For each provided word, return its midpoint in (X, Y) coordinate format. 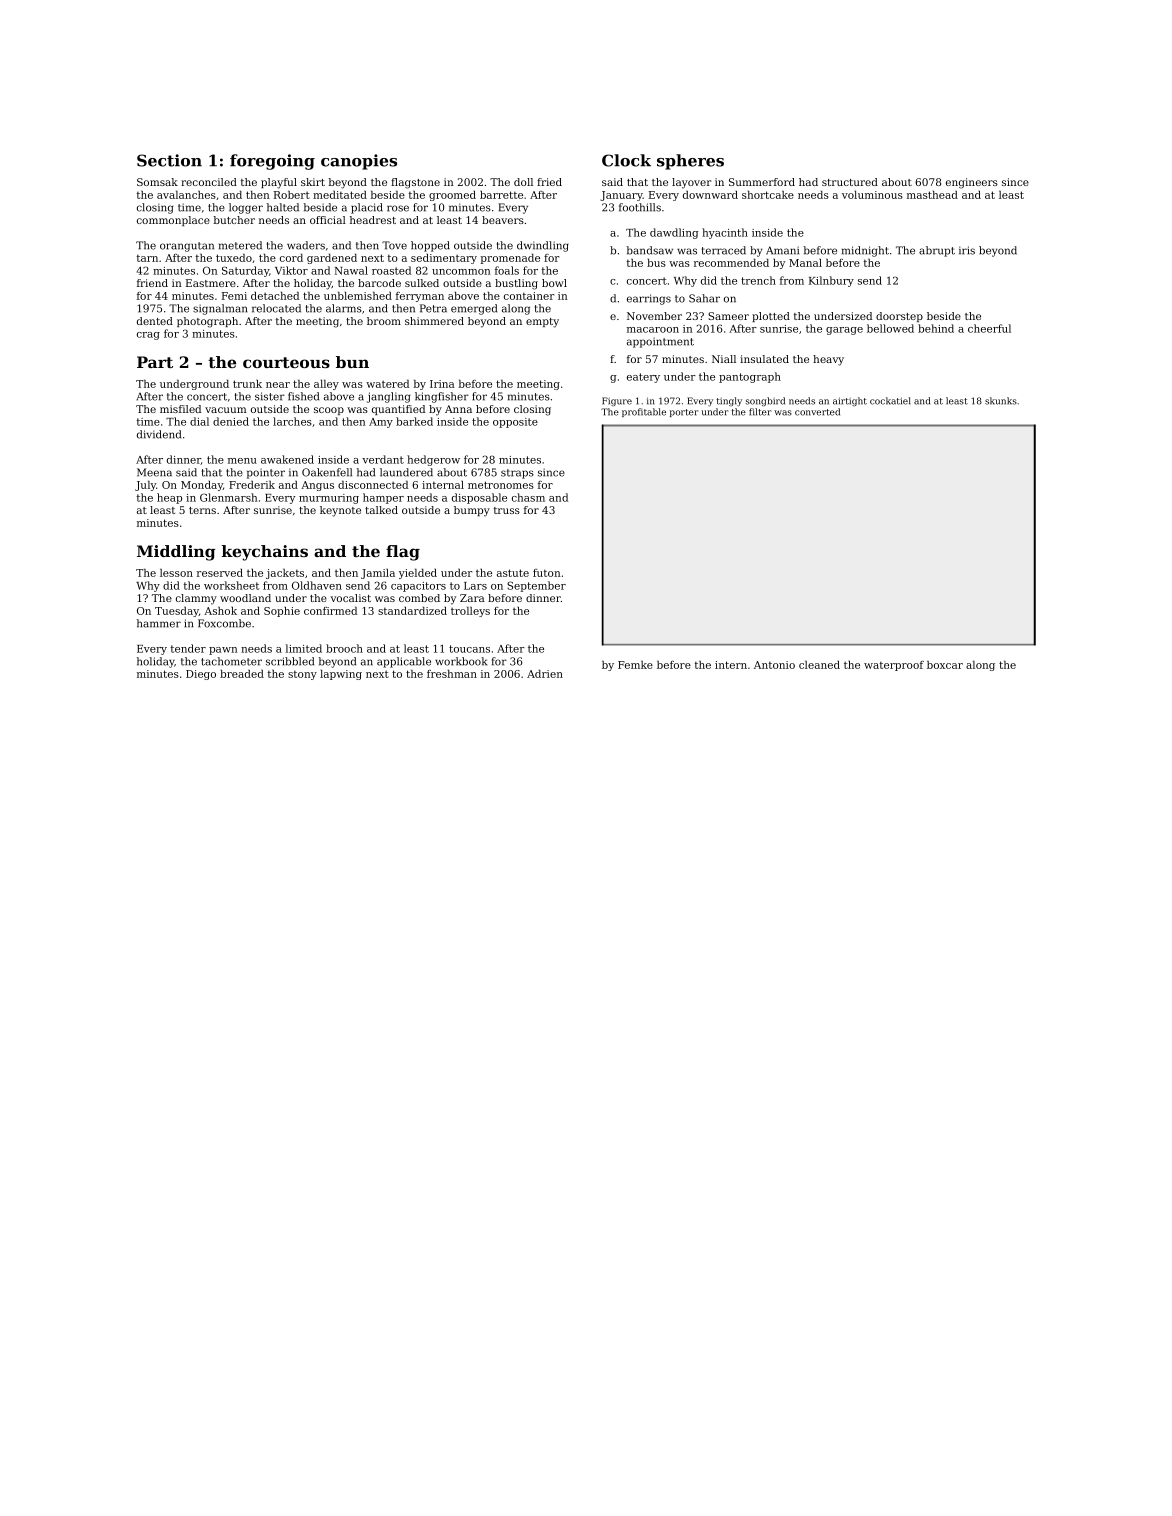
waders (306, 245)
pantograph (750, 377)
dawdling (674, 233)
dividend (159, 434)
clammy (196, 599)
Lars (475, 586)
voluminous (872, 195)
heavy (828, 360)
